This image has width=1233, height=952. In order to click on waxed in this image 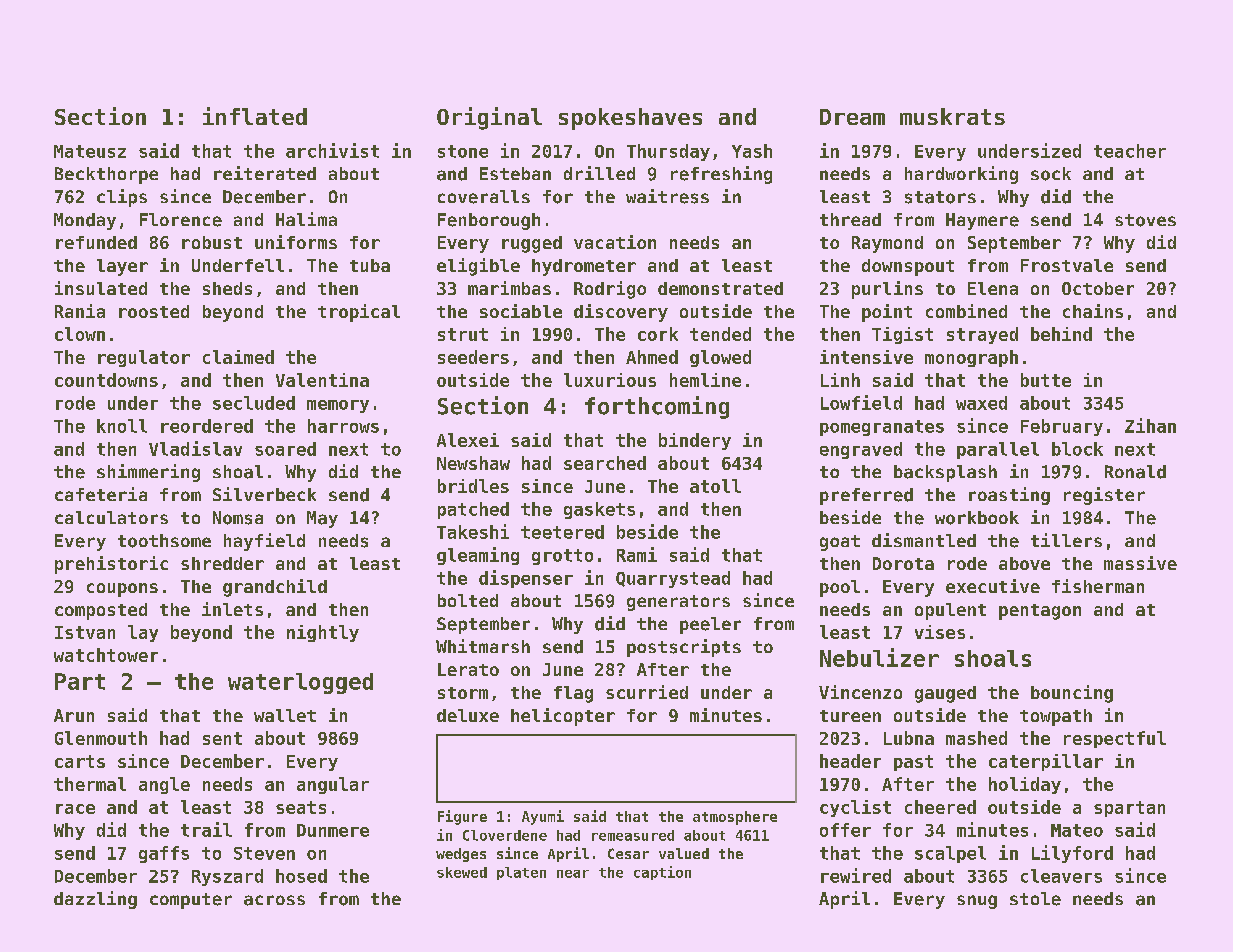, I will do `click(981, 403)`.
